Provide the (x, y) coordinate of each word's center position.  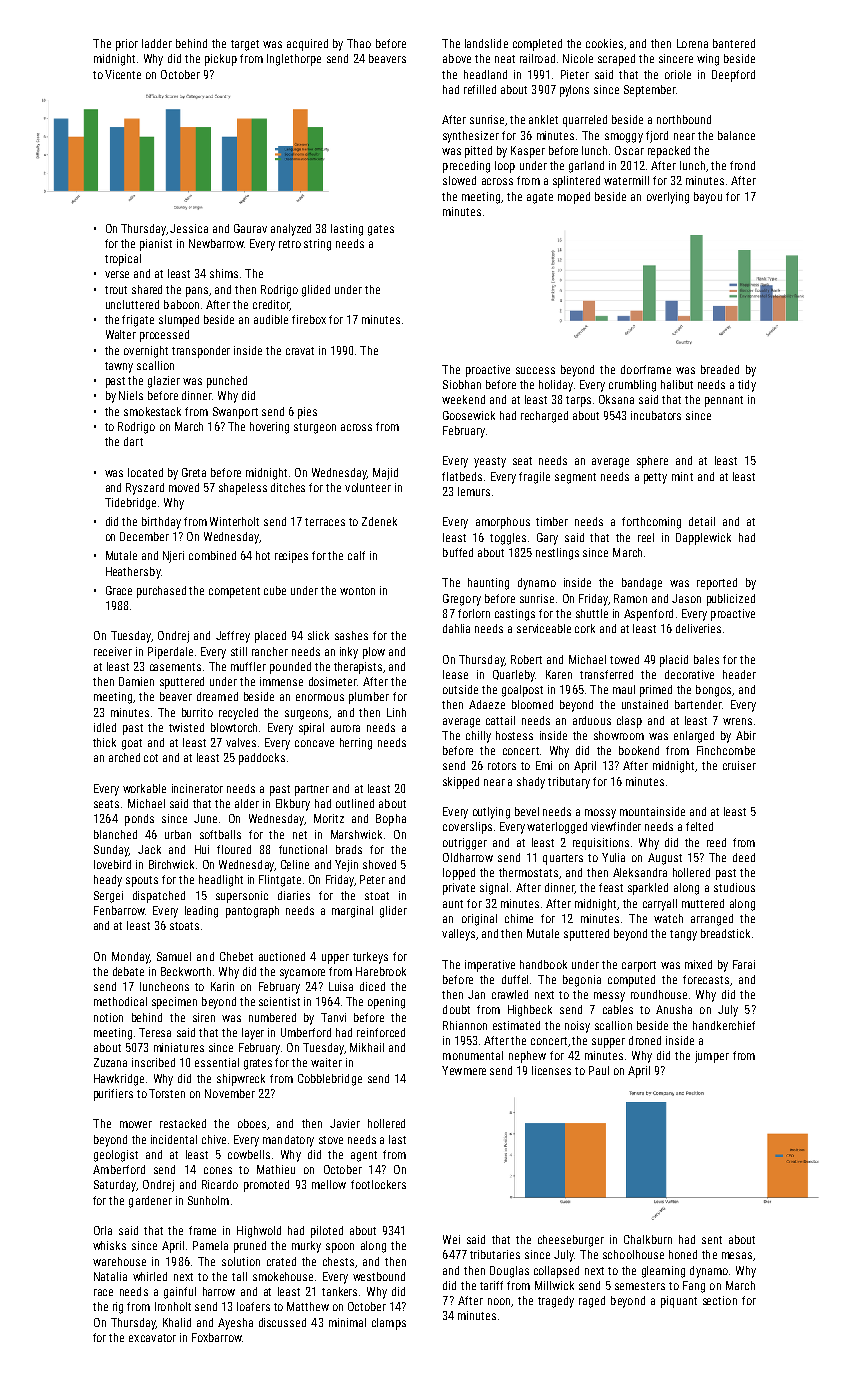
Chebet (236, 956)
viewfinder (616, 826)
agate (540, 198)
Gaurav (250, 228)
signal (494, 889)
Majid (385, 474)
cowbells (249, 1154)
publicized (731, 600)
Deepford (733, 76)
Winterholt (234, 521)
